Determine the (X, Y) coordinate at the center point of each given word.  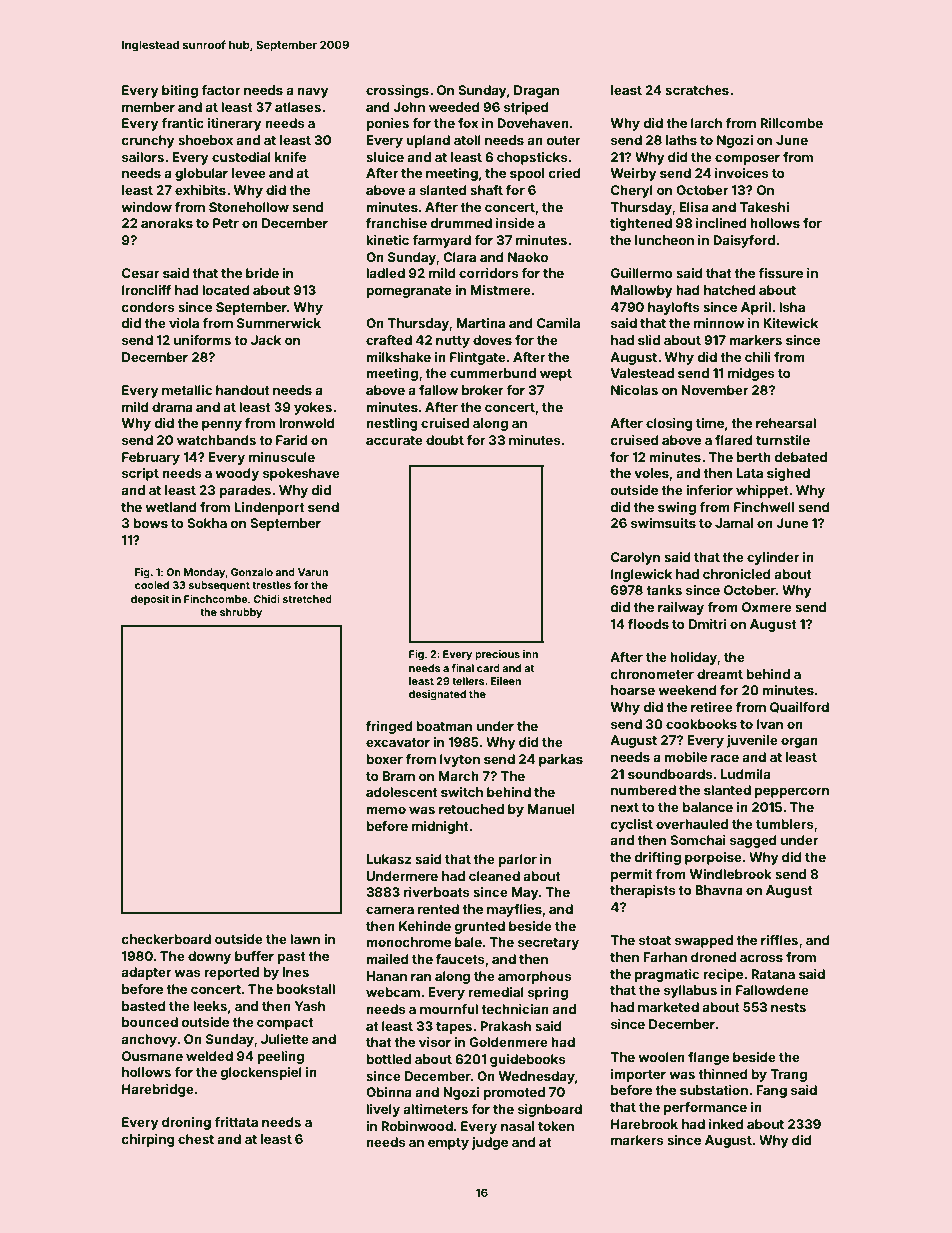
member (148, 107)
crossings (397, 91)
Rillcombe (791, 123)
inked (726, 1124)
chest (196, 1139)
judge (490, 1143)
